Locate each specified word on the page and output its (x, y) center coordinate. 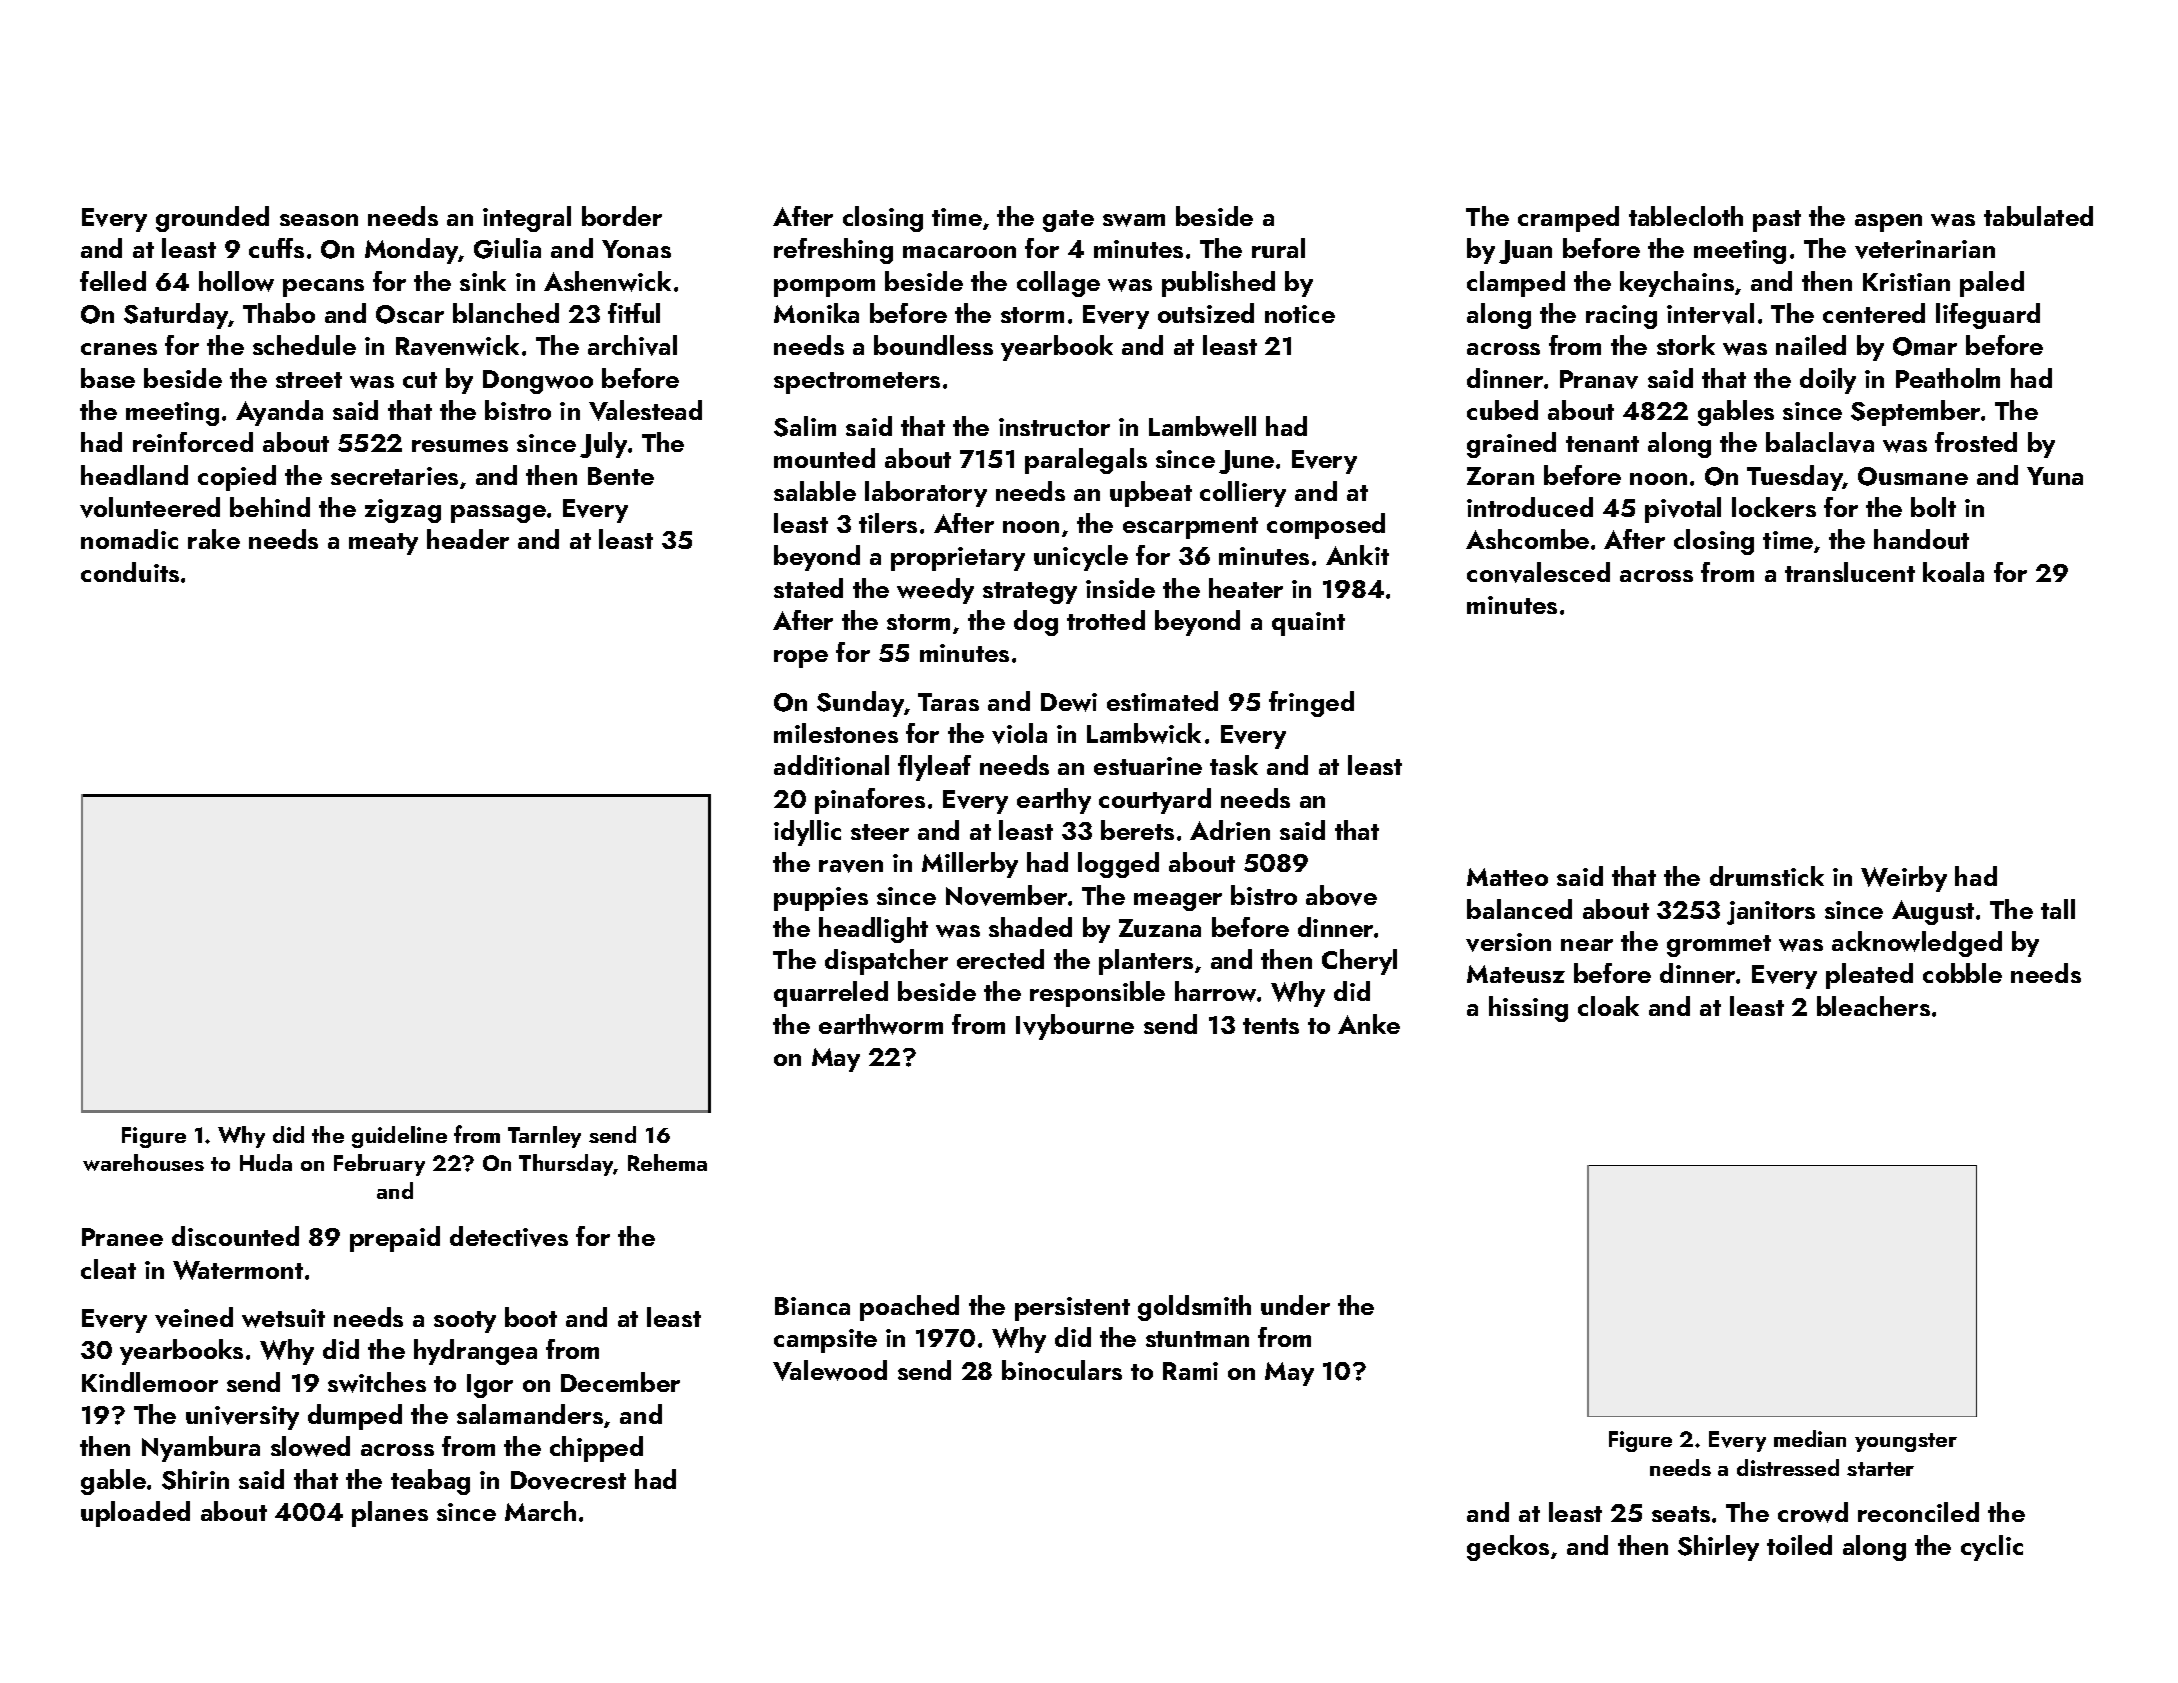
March (540, 1511)
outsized (1206, 313)
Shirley (1718, 1548)
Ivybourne (1075, 1027)
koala (1953, 572)
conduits (130, 572)
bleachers (1873, 1006)
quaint (1308, 624)
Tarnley (544, 1137)
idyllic (807, 833)
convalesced (1538, 572)
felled (113, 281)
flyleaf (934, 768)
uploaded (135, 1514)
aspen (1888, 223)
